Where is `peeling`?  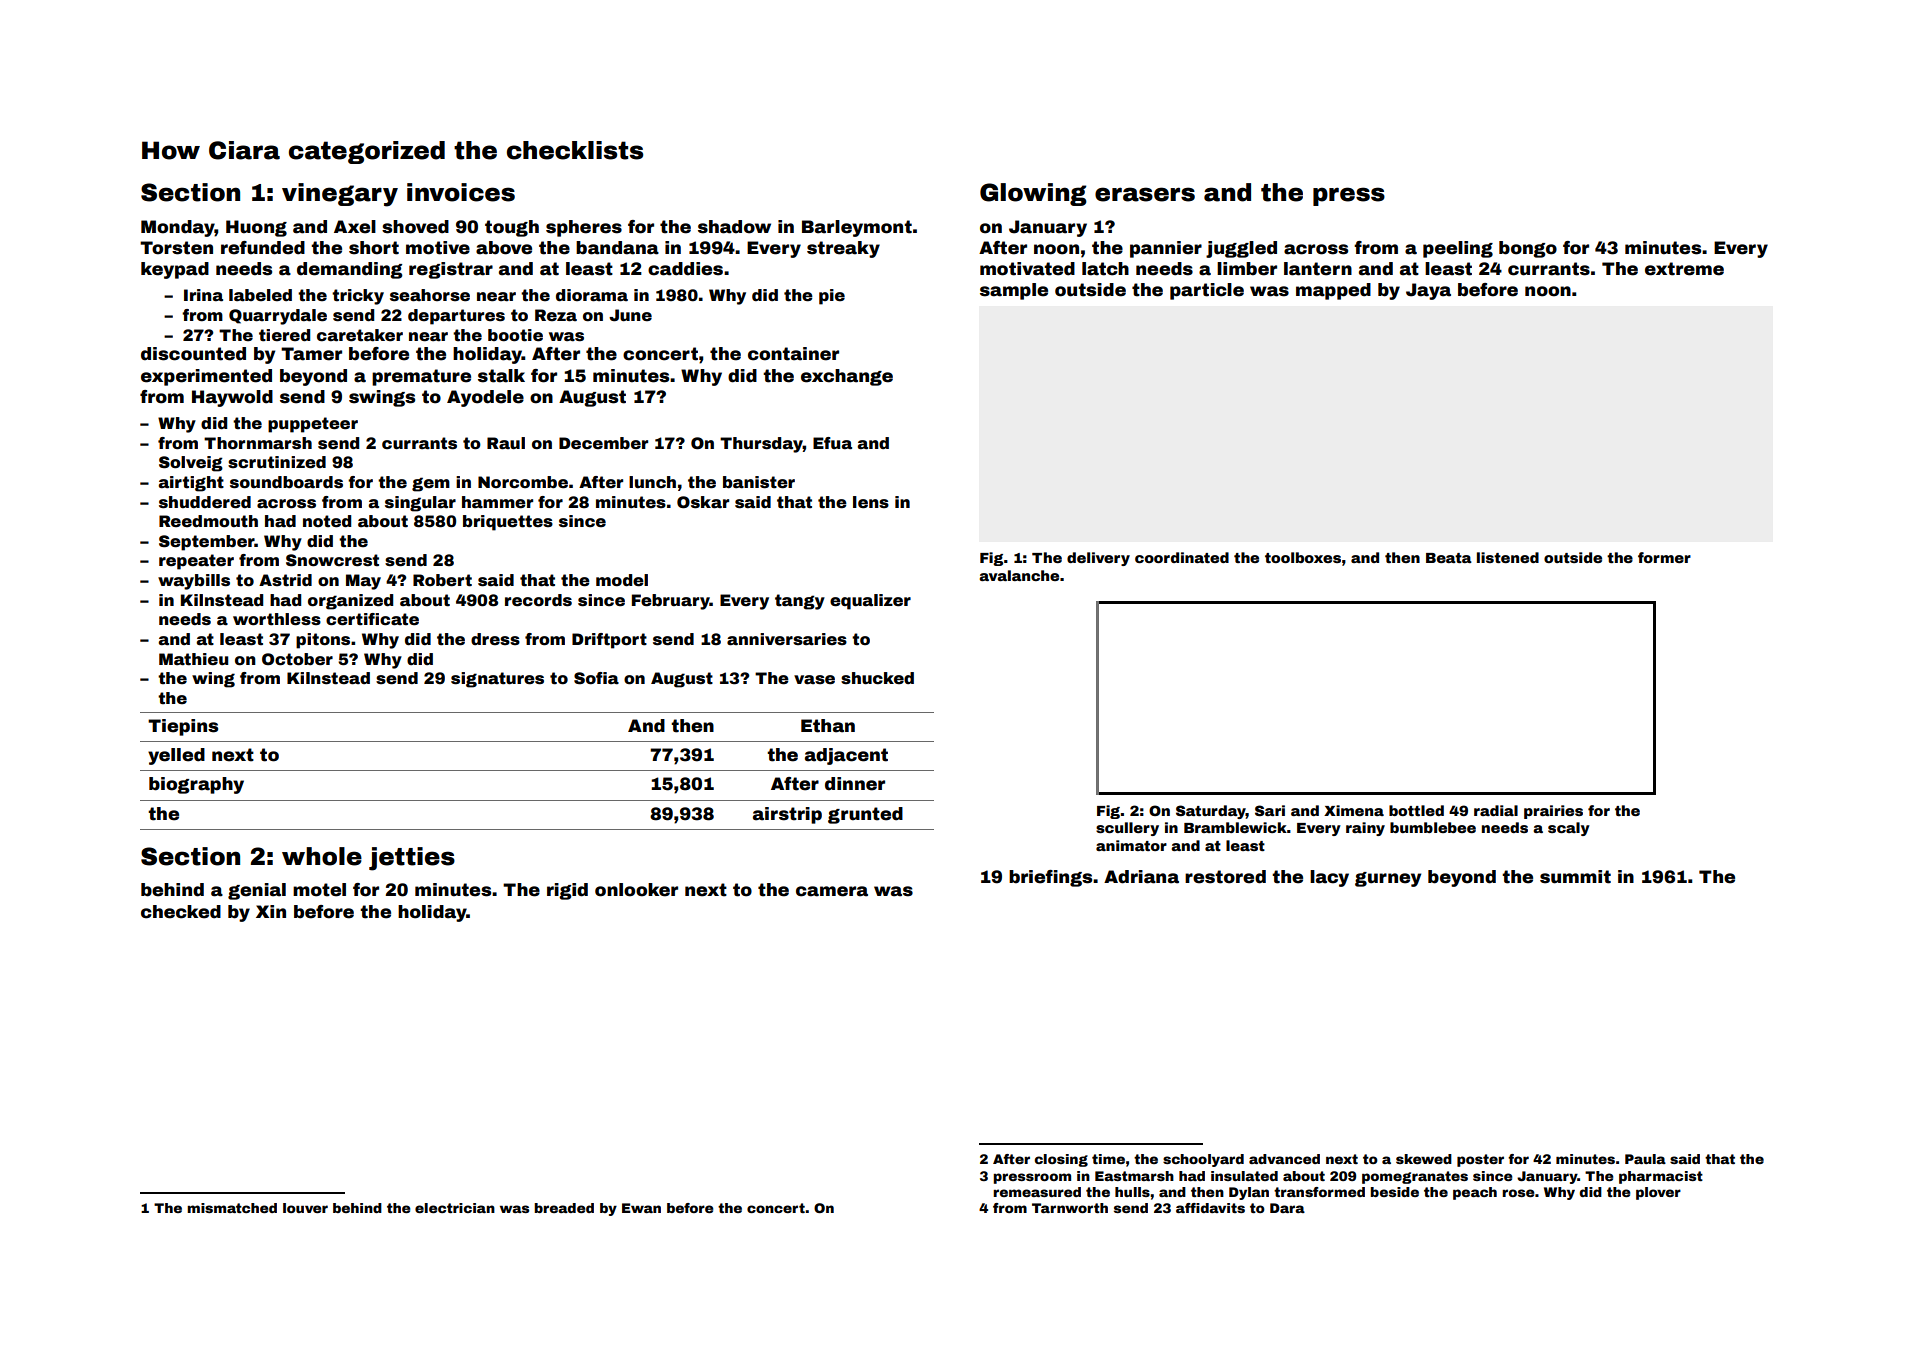
peeling is located at coordinates (1458, 249).
